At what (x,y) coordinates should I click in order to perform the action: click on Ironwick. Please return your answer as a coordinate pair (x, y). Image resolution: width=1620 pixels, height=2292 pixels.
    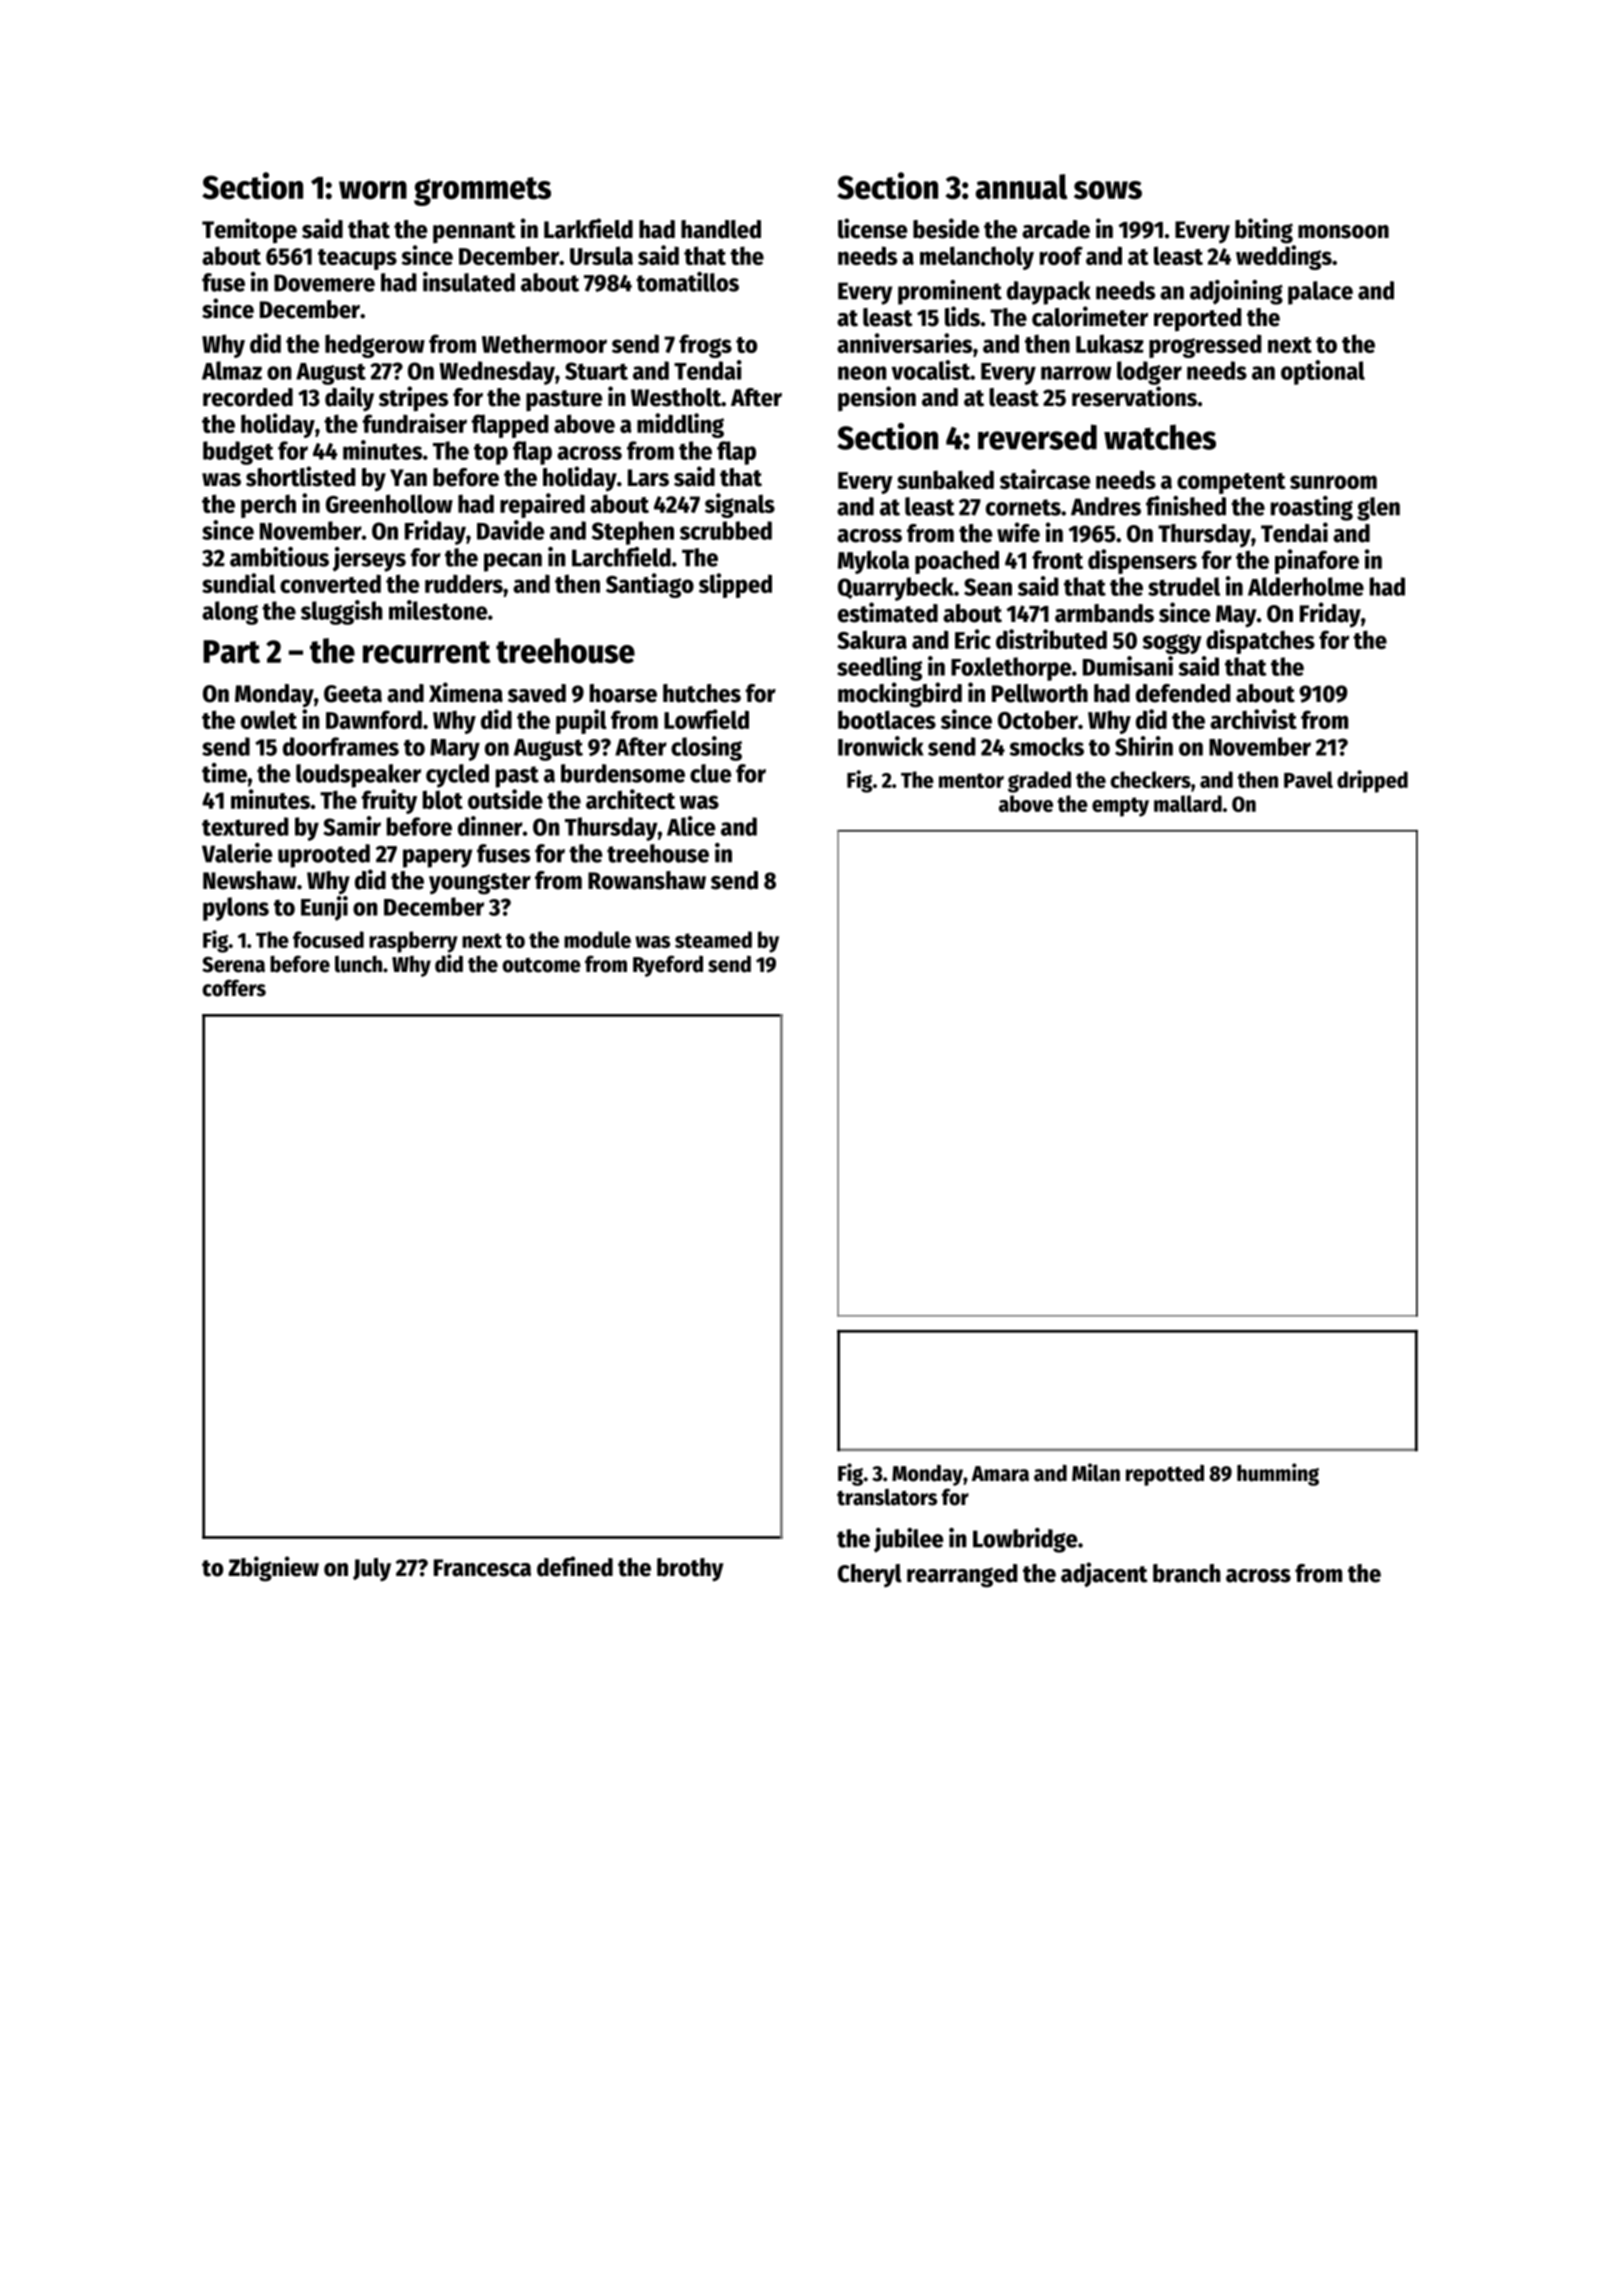
    Looking at the image, I should click on (881, 746).
